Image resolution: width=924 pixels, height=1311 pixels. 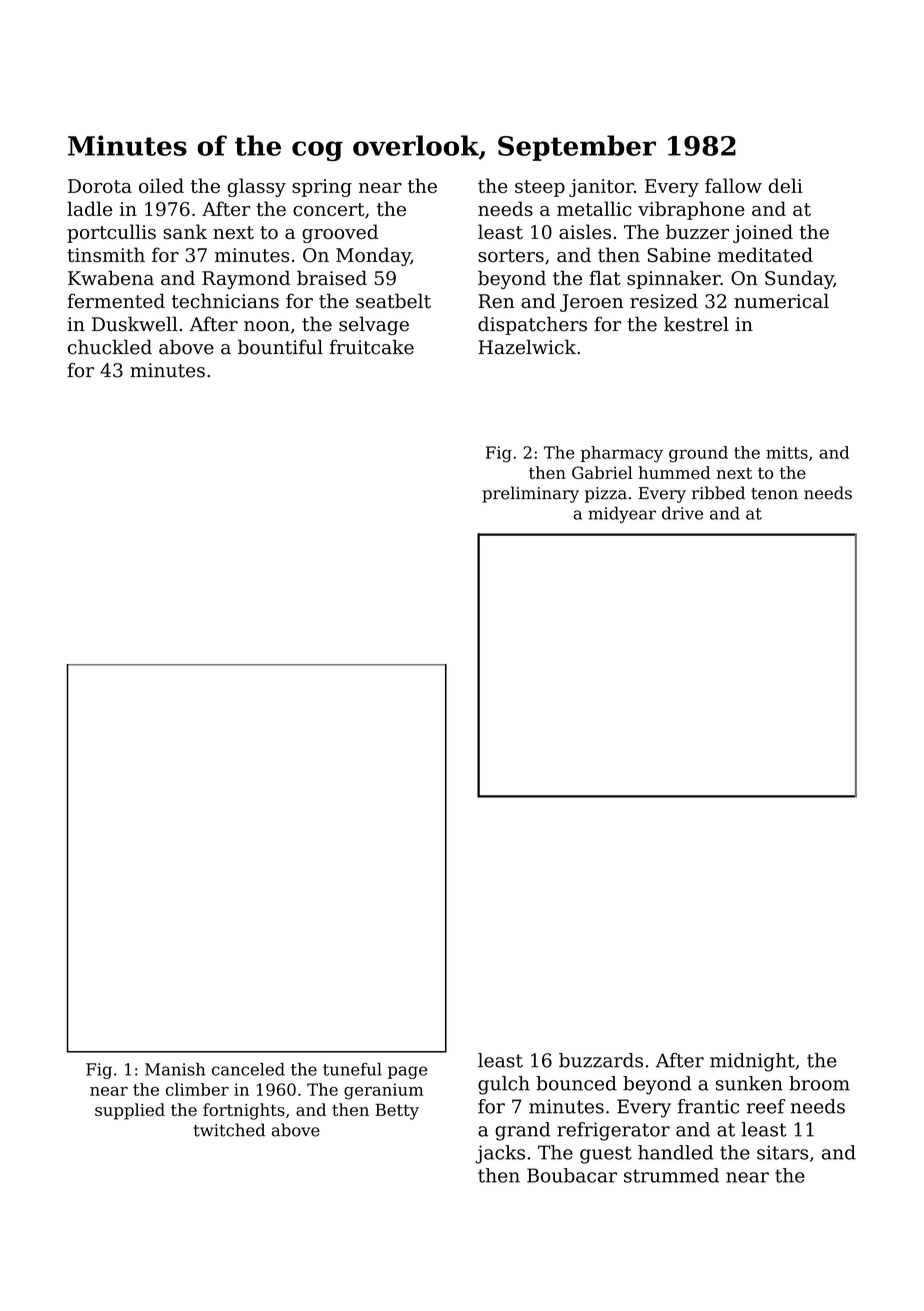 What do you see at coordinates (530, 494) in the document?
I see `preliminary` at bounding box center [530, 494].
